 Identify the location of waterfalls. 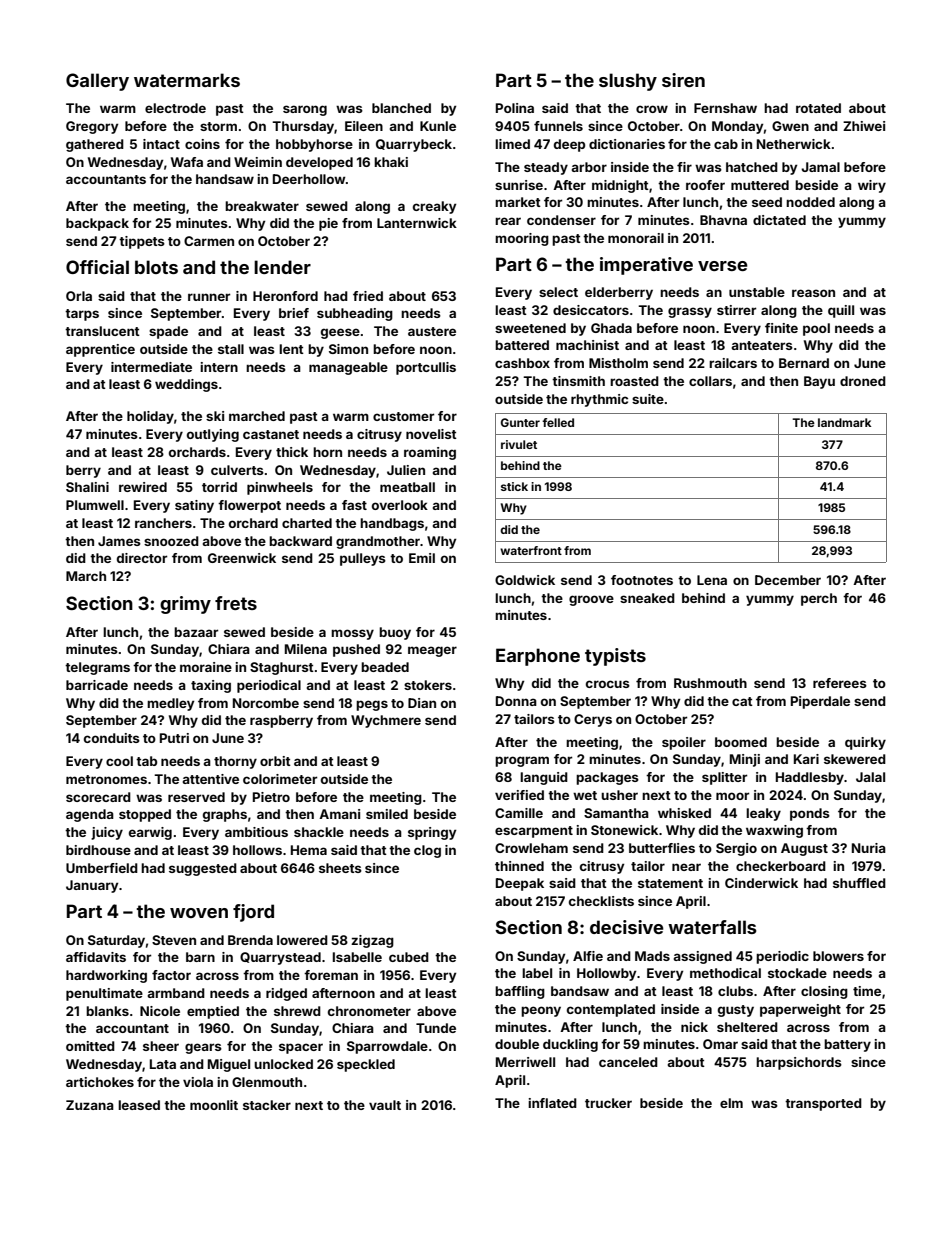
(712, 927).
